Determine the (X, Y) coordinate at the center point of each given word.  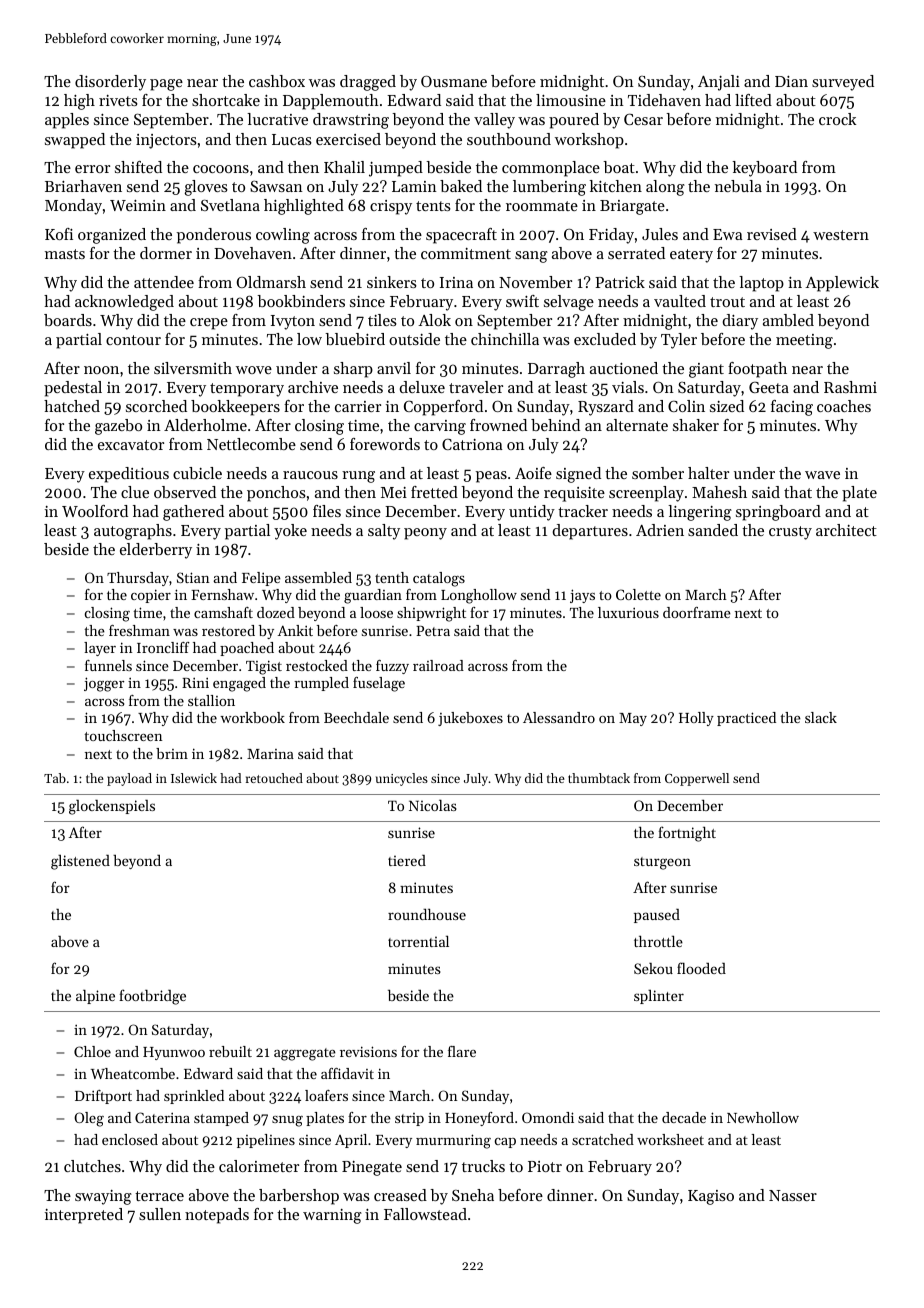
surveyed (843, 83)
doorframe (697, 612)
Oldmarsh (271, 282)
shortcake (226, 100)
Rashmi (850, 387)
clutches (92, 1166)
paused (657, 916)
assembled (318, 577)
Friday (611, 236)
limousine (571, 100)
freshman (139, 630)
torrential (418, 941)
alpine (95, 996)
